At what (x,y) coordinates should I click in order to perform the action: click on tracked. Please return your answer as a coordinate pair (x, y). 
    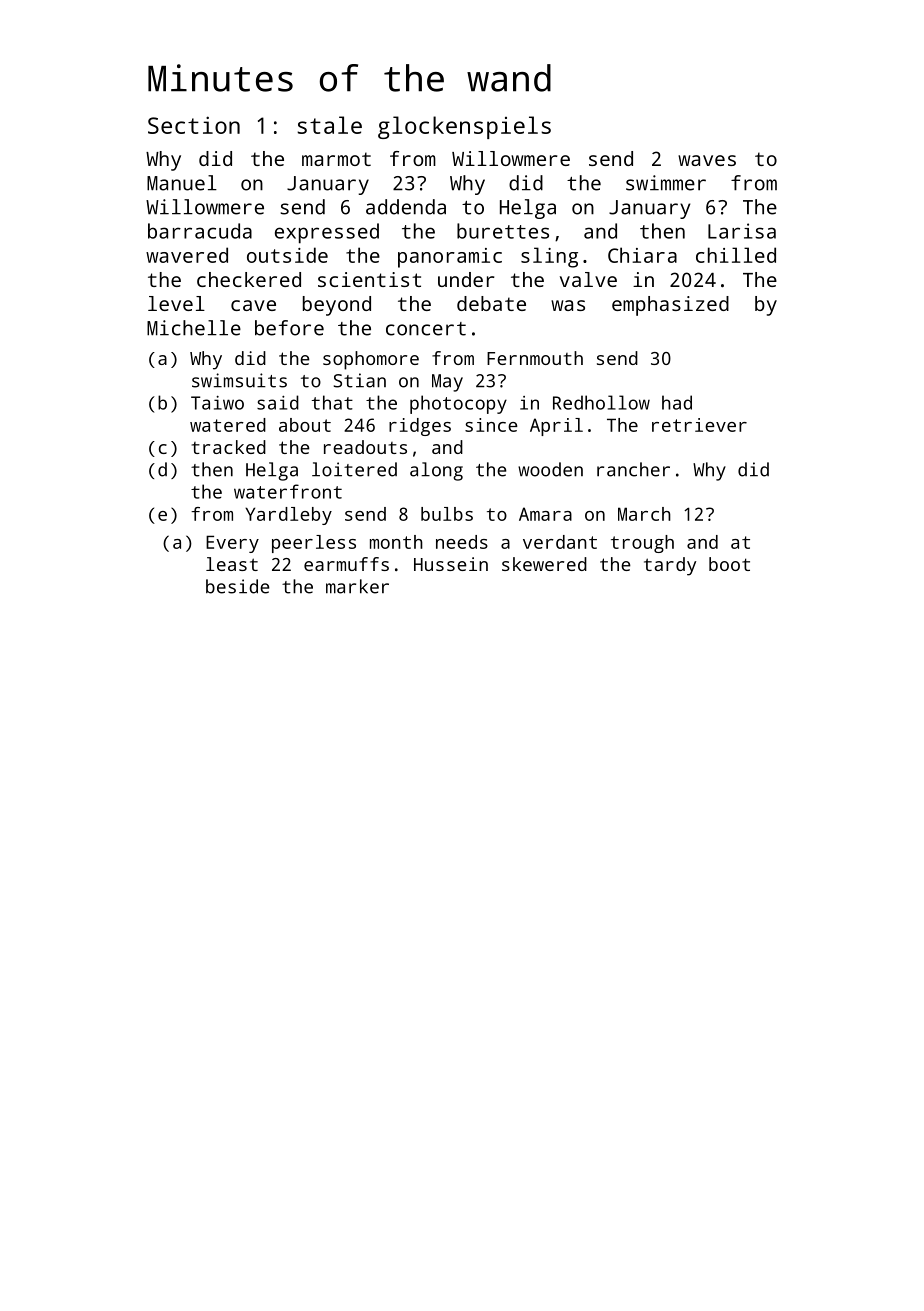
    Looking at the image, I should click on (229, 447).
